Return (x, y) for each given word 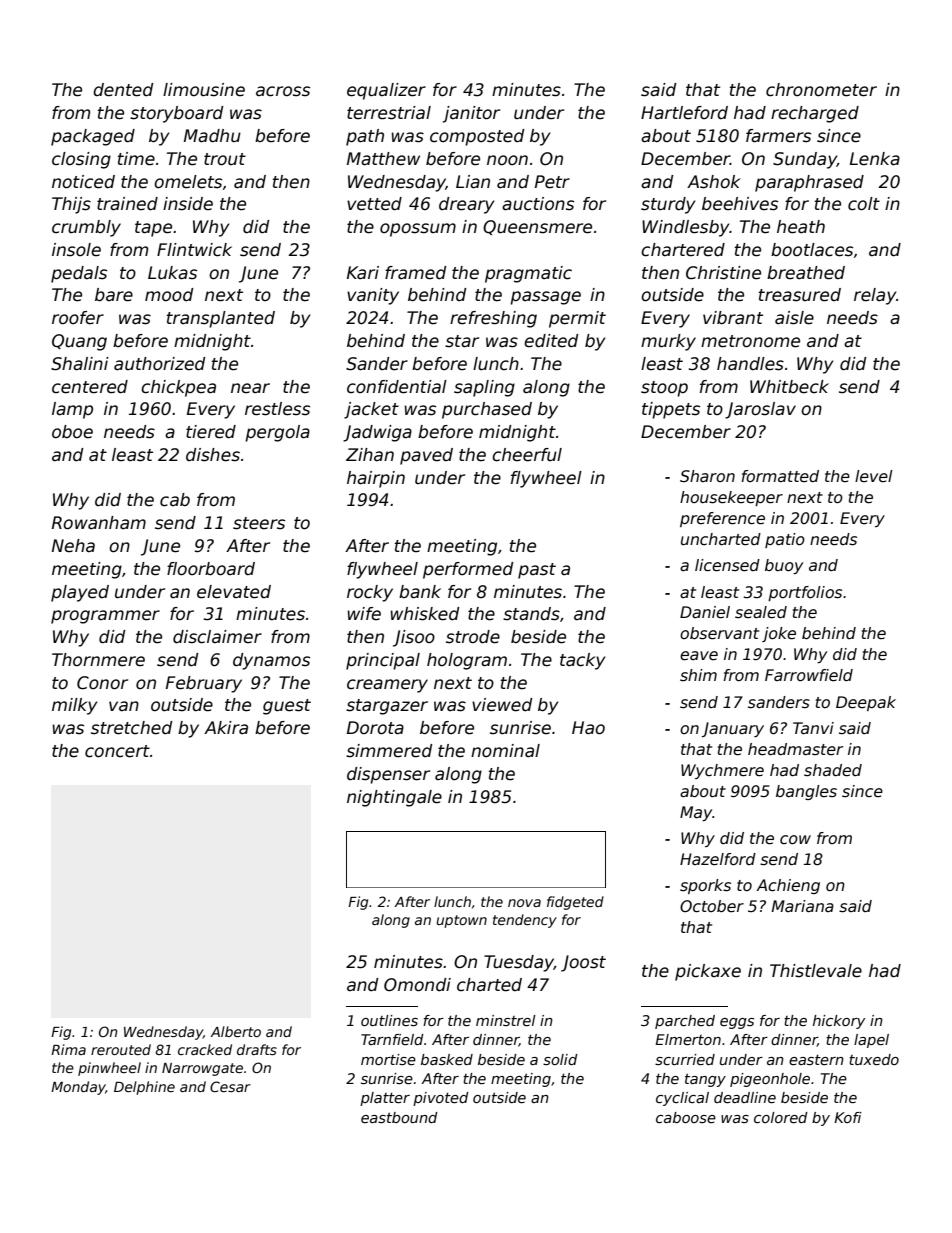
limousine (204, 90)
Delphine (144, 1088)
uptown (461, 921)
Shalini (80, 364)
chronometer (821, 90)
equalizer (386, 91)
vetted (374, 204)
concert (117, 751)
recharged (815, 114)
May (696, 813)
